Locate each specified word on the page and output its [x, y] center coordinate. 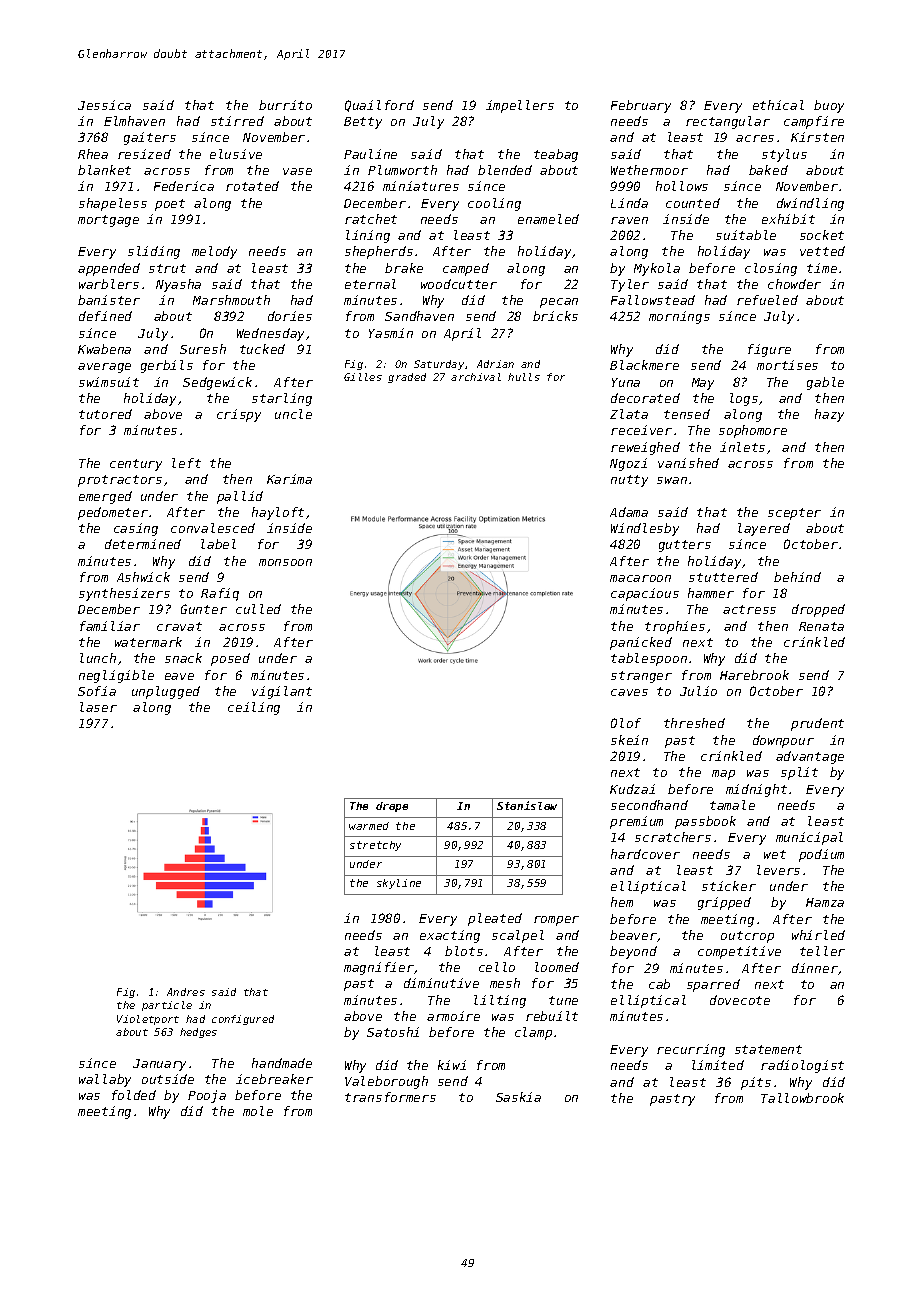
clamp [533, 1033]
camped [466, 269]
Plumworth [402, 170]
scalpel [518, 936]
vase [297, 171]
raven [629, 220]
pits [756, 1083]
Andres [186, 992]
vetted [822, 251]
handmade [282, 1063]
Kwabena [104, 349]
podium [821, 855]
